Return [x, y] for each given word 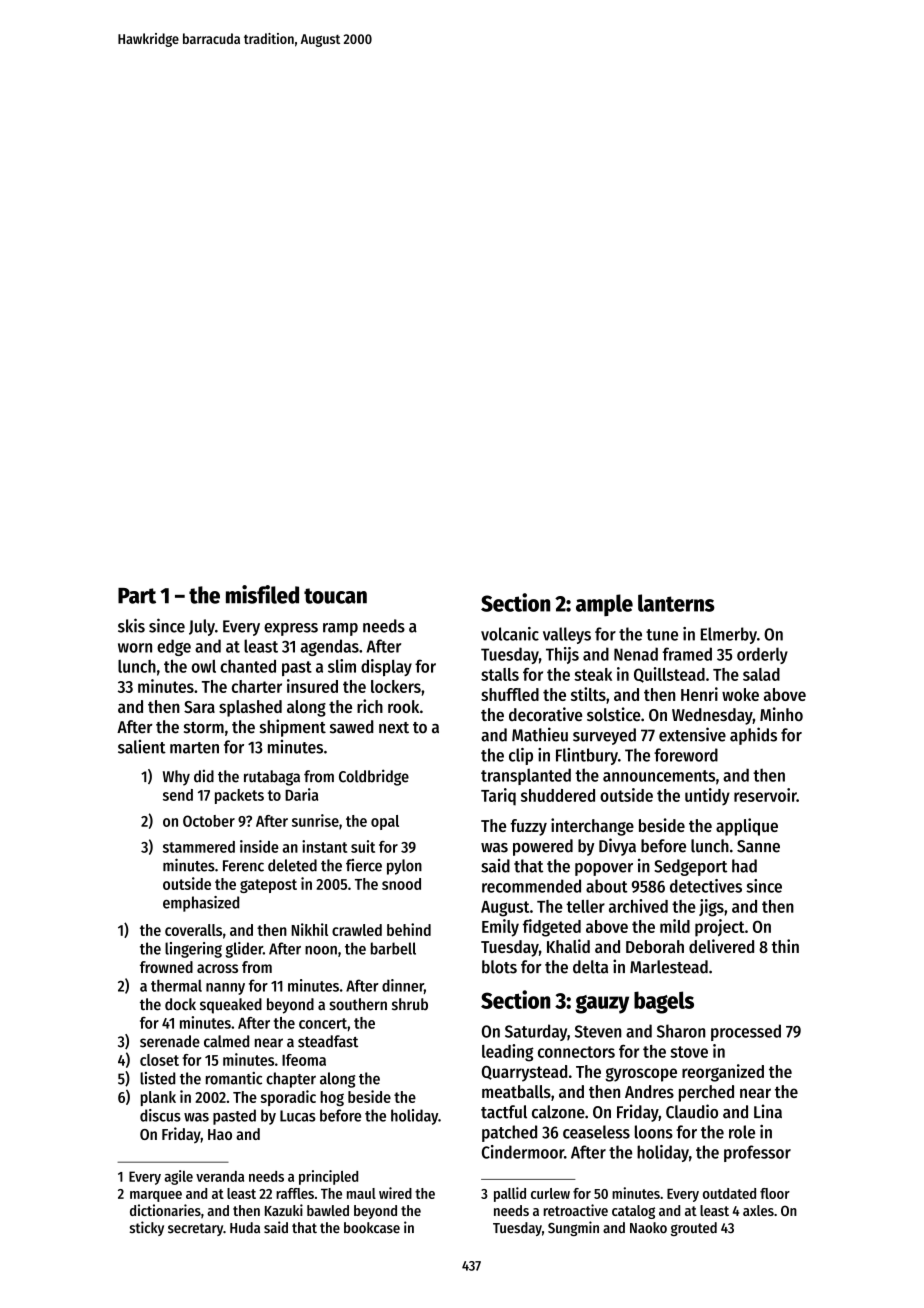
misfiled [262, 594]
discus [160, 1115]
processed [746, 1032]
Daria [301, 794]
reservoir [765, 795]
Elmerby [729, 635]
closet [159, 1060]
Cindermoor [523, 1152]
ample [604, 605]
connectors [576, 1052]
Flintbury [587, 756]
